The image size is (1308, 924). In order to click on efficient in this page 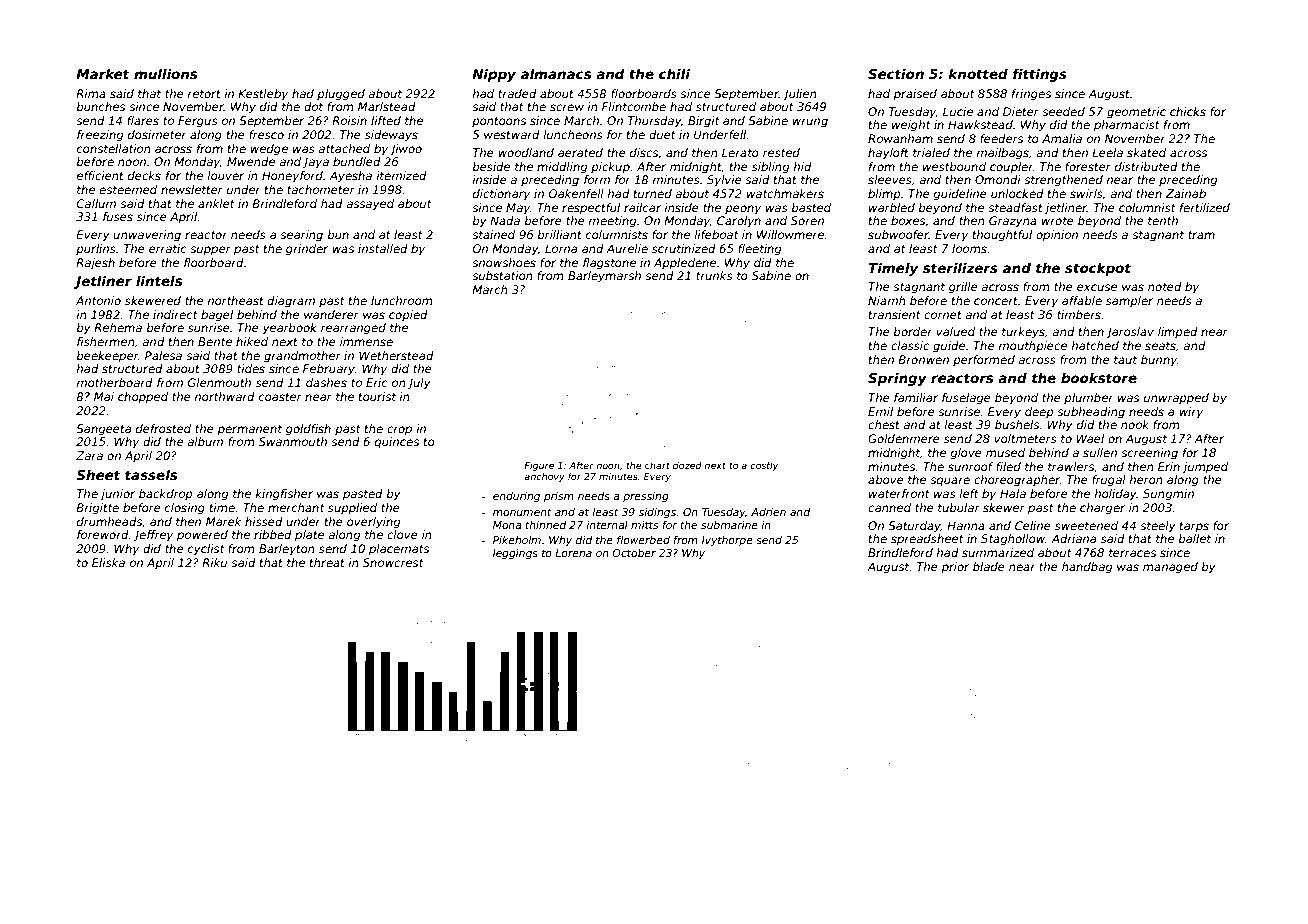, I will do `click(100, 175)`.
